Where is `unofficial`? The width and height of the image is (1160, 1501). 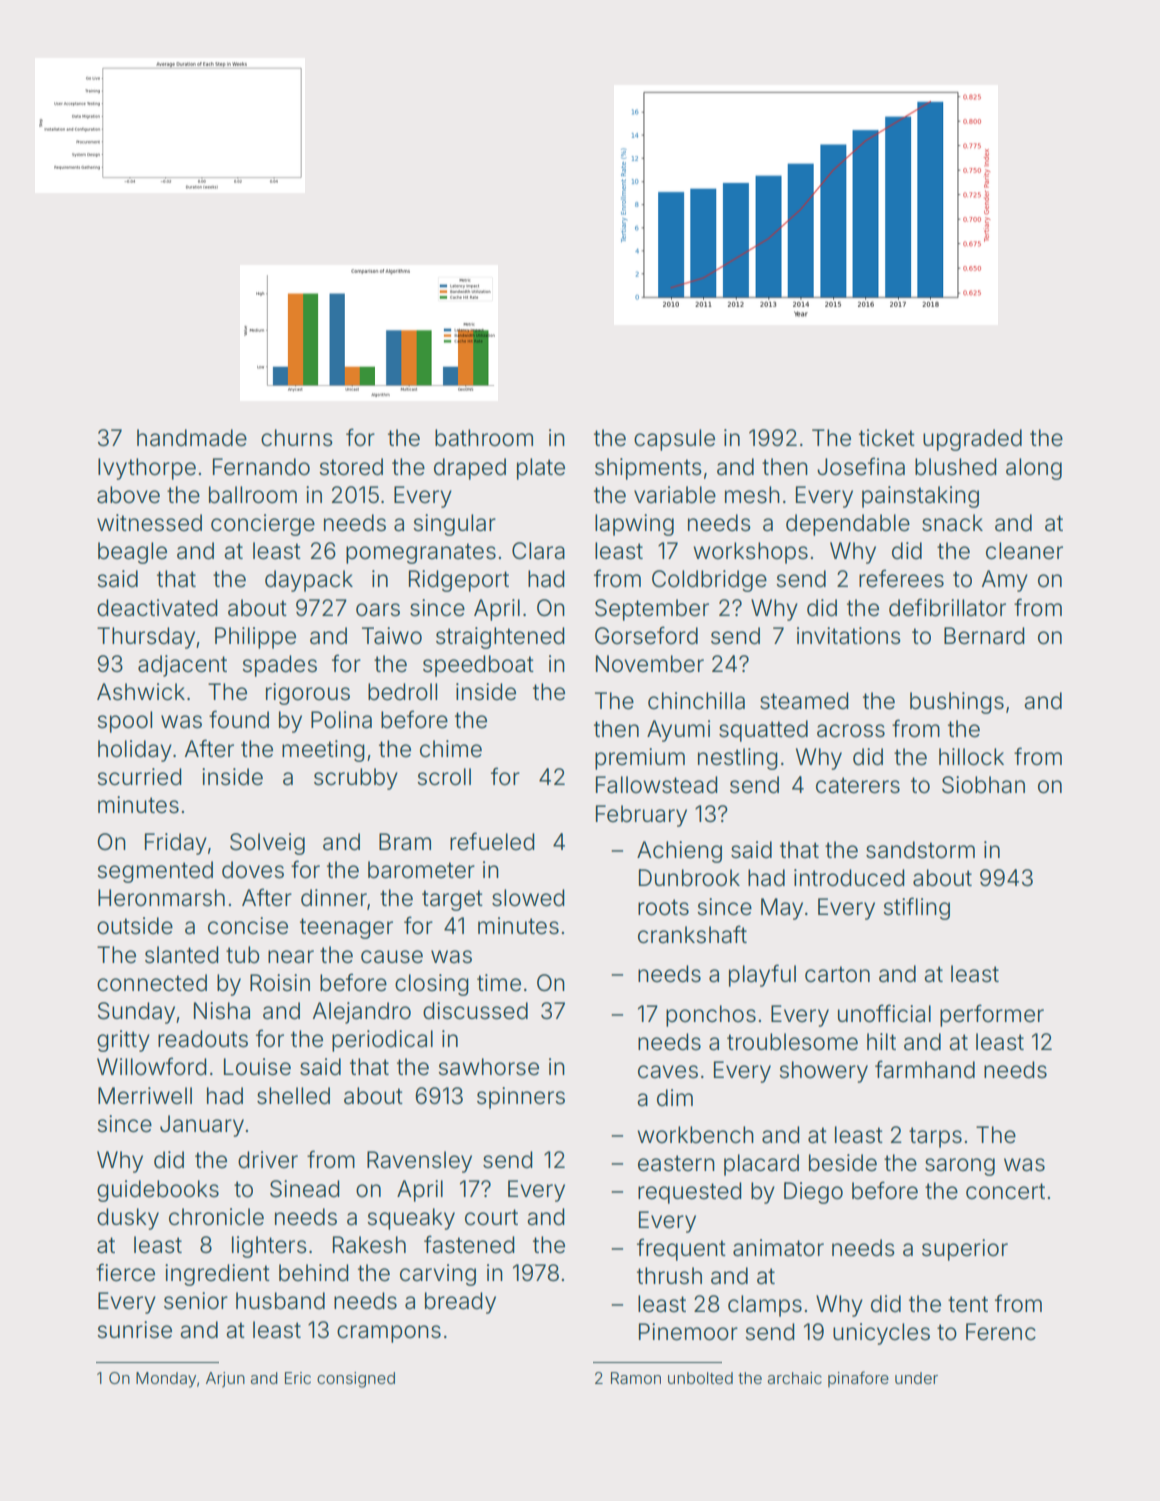 unofficial is located at coordinates (884, 1013).
